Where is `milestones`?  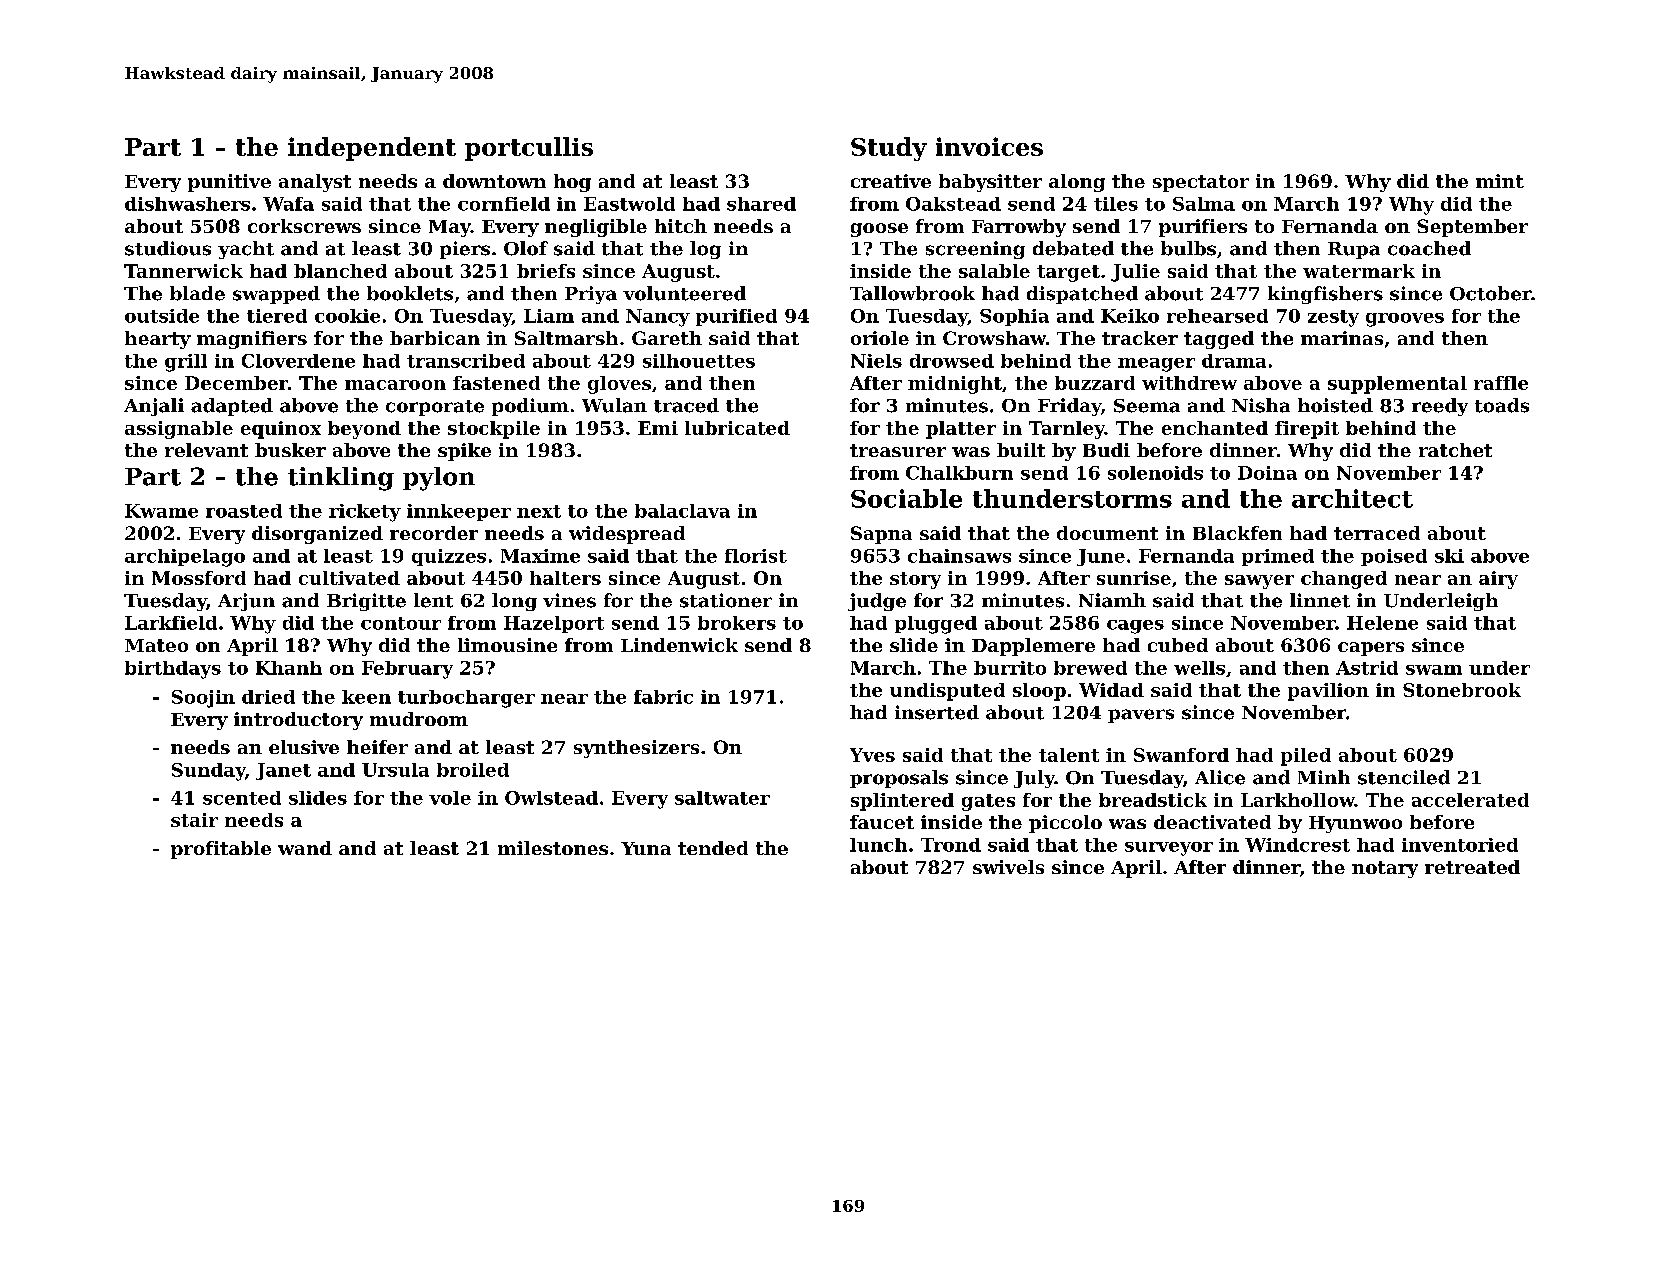
milestones is located at coordinates (553, 848).
